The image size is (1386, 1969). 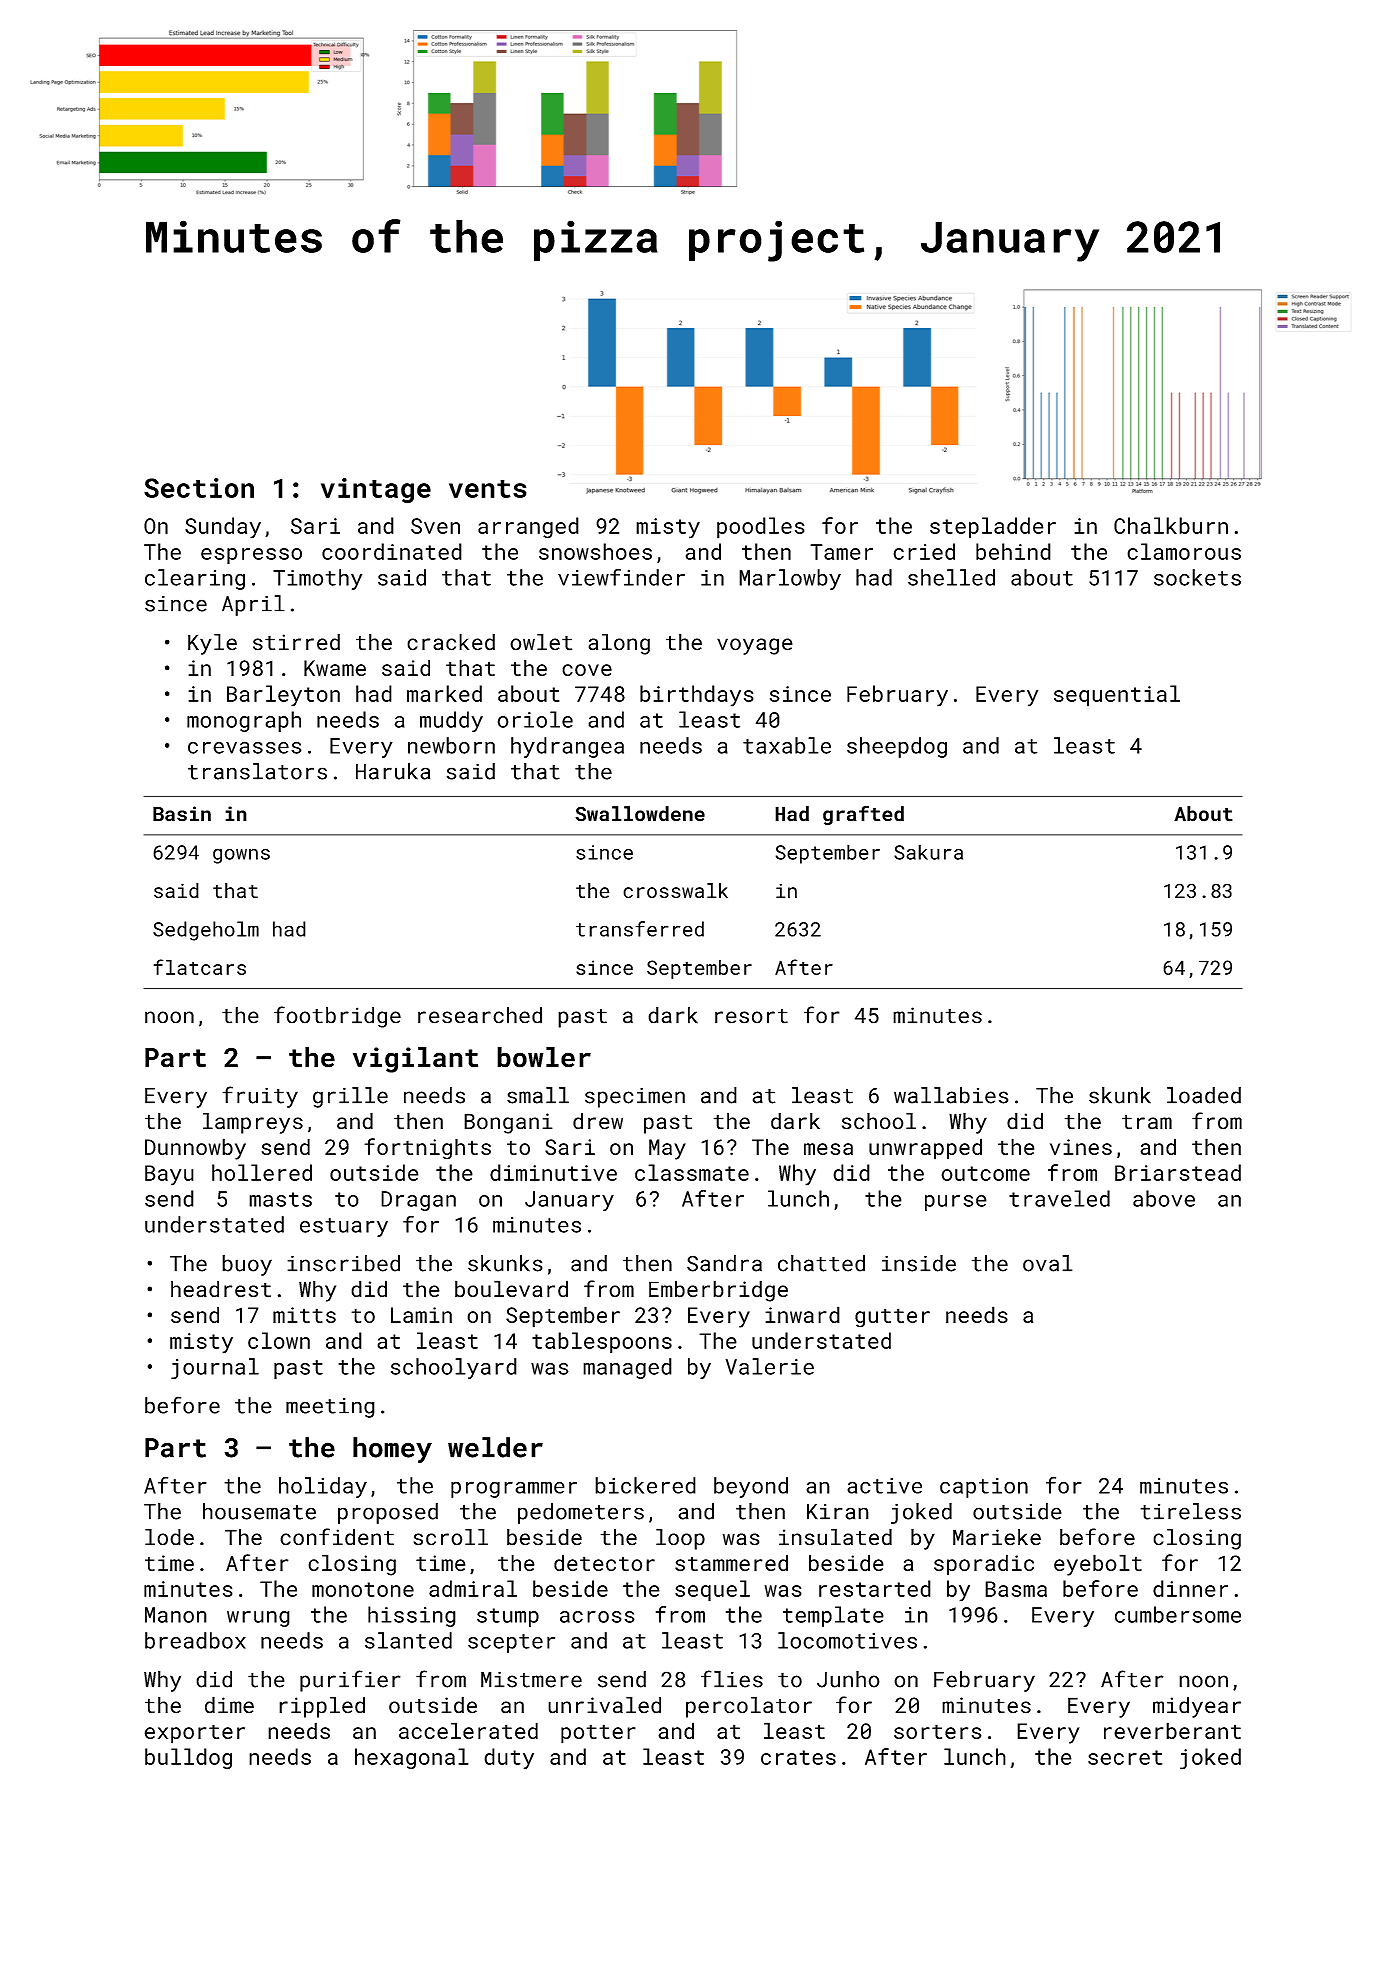 What do you see at coordinates (212, 644) in the image?
I see `Kyle` at bounding box center [212, 644].
